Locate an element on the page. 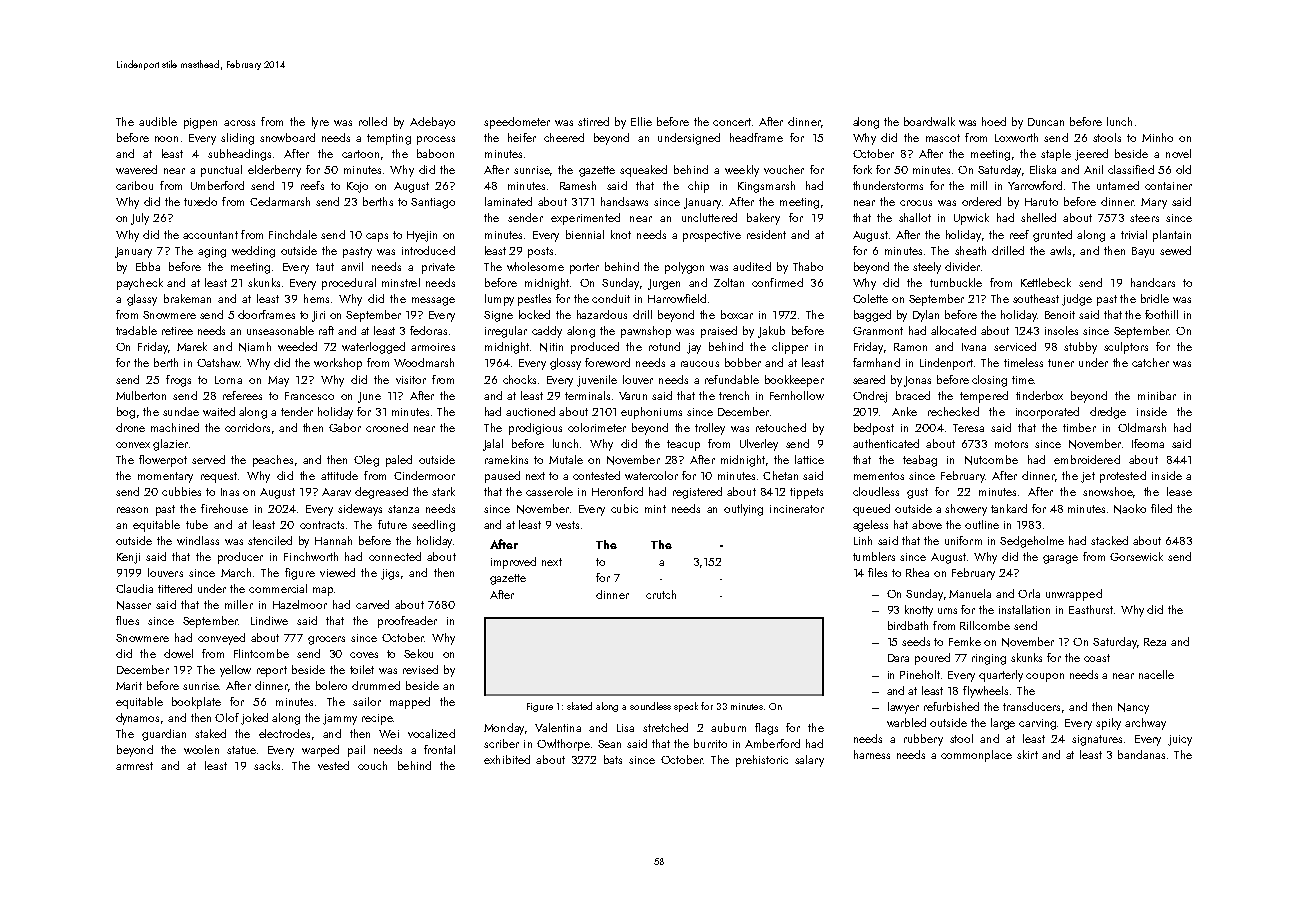  biennial is located at coordinates (585, 234).
